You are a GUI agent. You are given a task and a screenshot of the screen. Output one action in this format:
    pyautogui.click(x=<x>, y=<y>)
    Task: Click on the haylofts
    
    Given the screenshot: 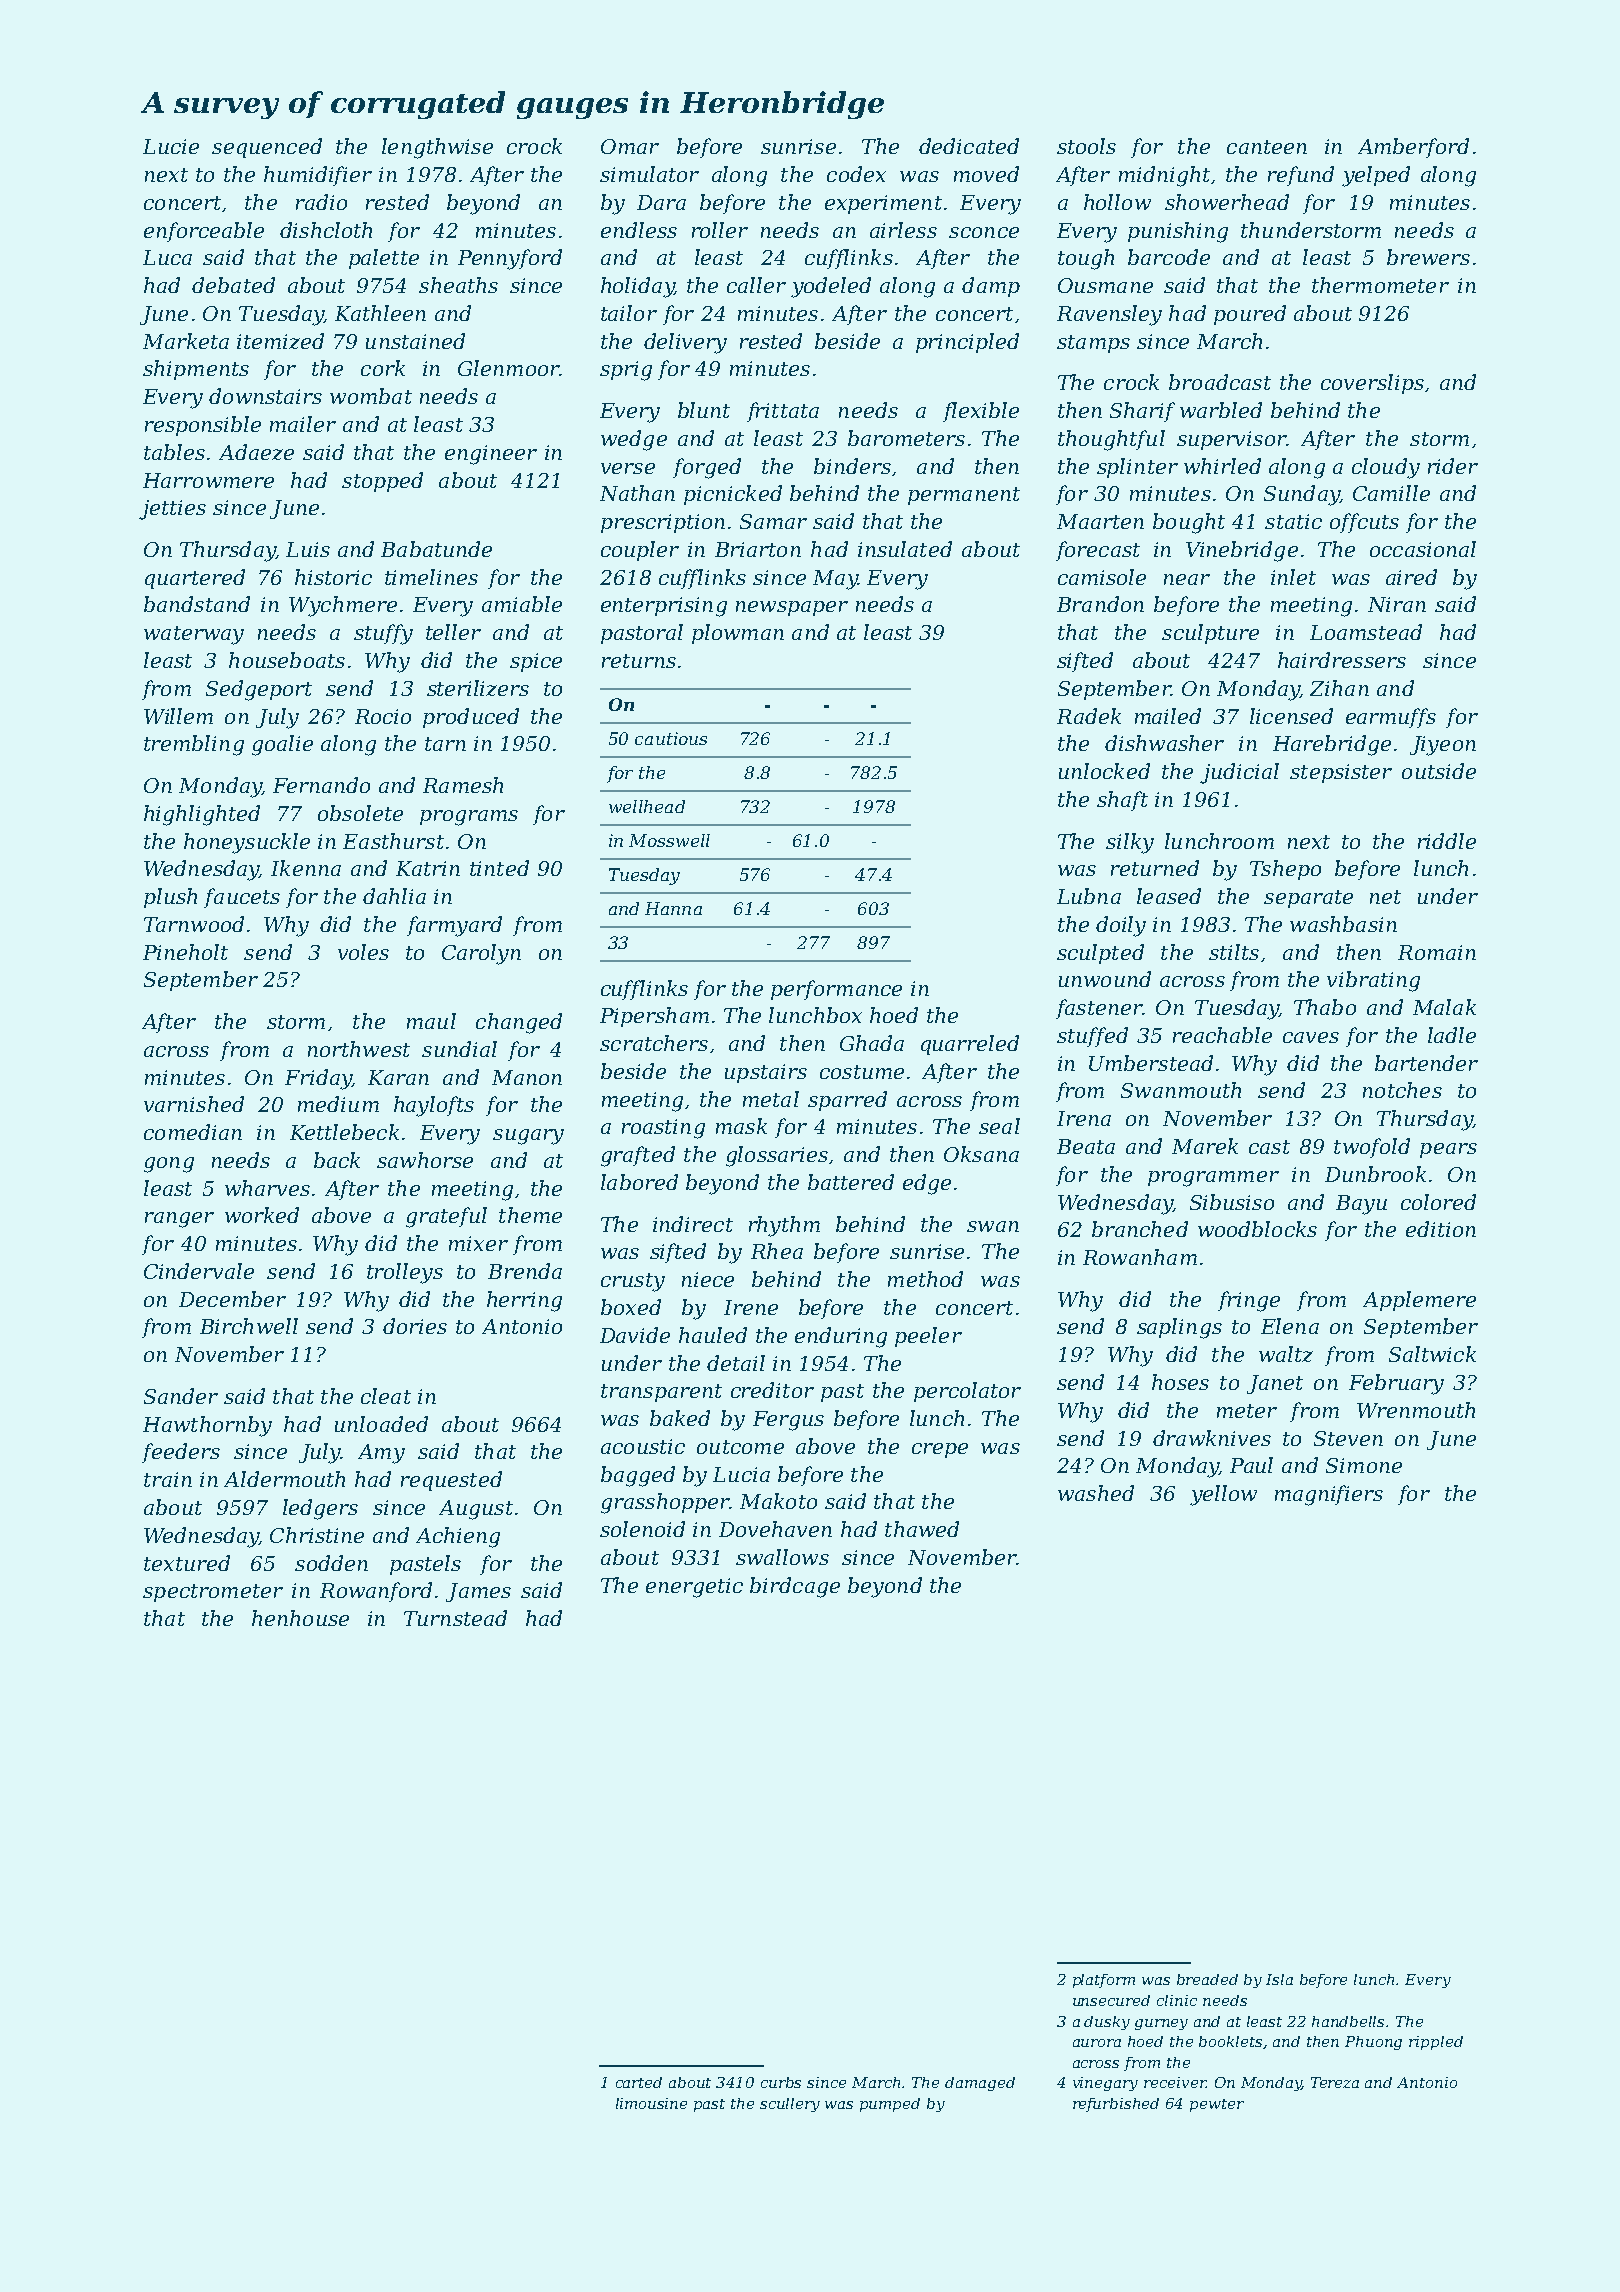 What is the action you would take?
    pyautogui.click(x=434, y=1106)
